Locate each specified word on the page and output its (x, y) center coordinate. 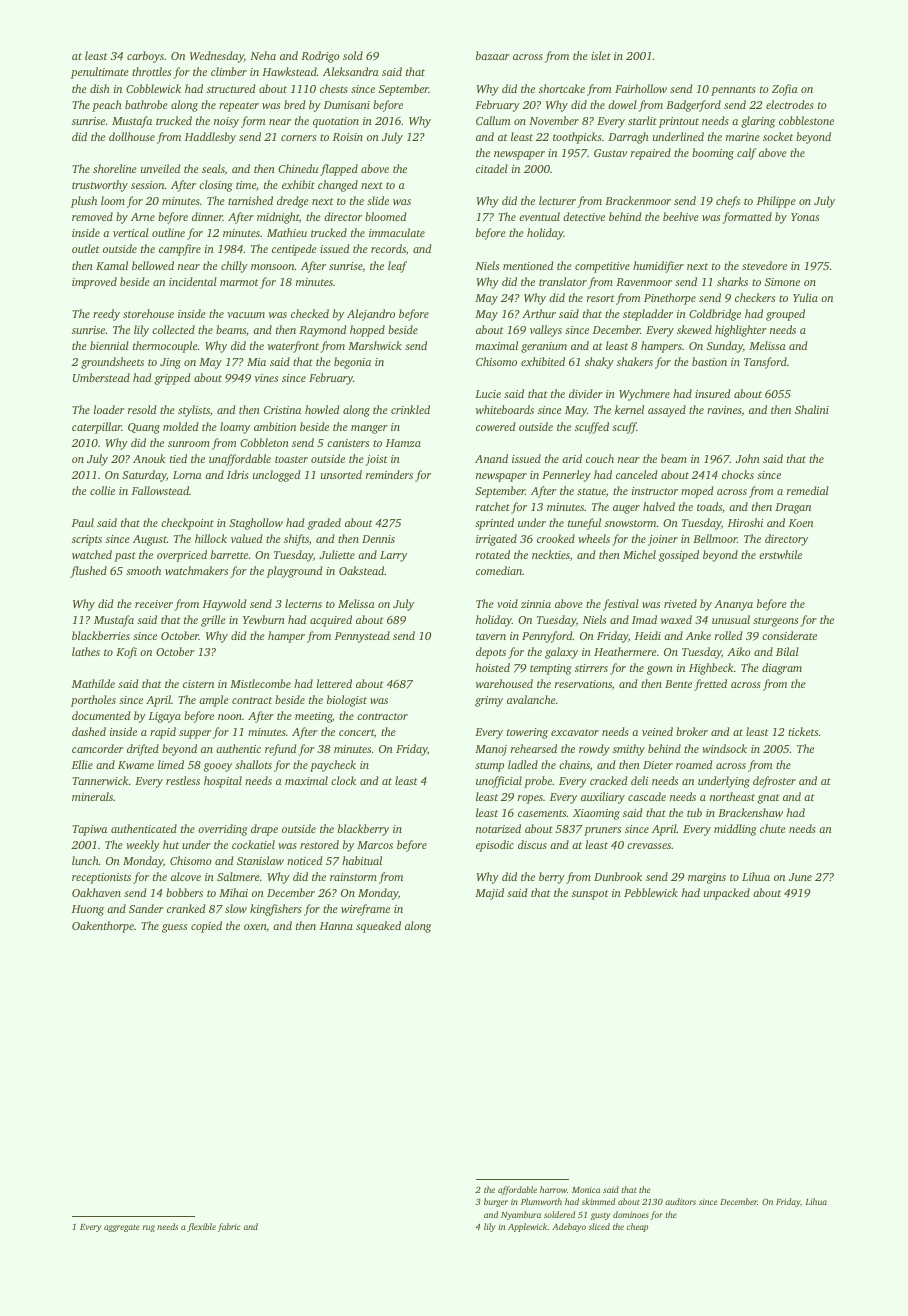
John (748, 458)
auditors (680, 1201)
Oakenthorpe (103, 927)
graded (324, 524)
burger (496, 1202)
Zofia (785, 90)
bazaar (493, 55)
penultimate (100, 73)
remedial (808, 490)
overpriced (182, 556)
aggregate (122, 1228)
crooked (556, 538)
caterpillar (97, 428)
